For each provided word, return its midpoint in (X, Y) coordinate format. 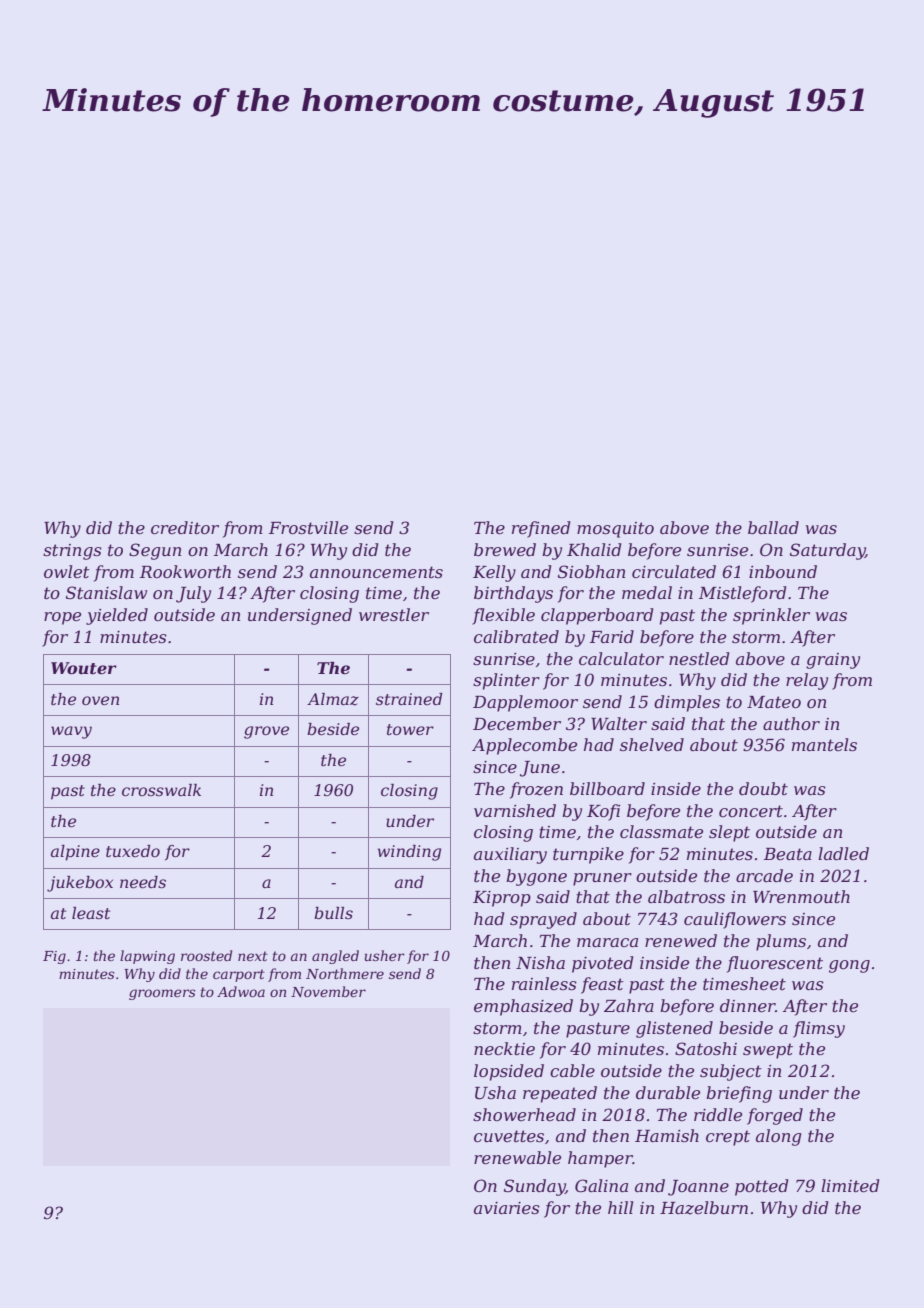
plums (781, 942)
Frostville (308, 527)
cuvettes (509, 1136)
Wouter (84, 668)
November (328, 991)
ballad (773, 527)
